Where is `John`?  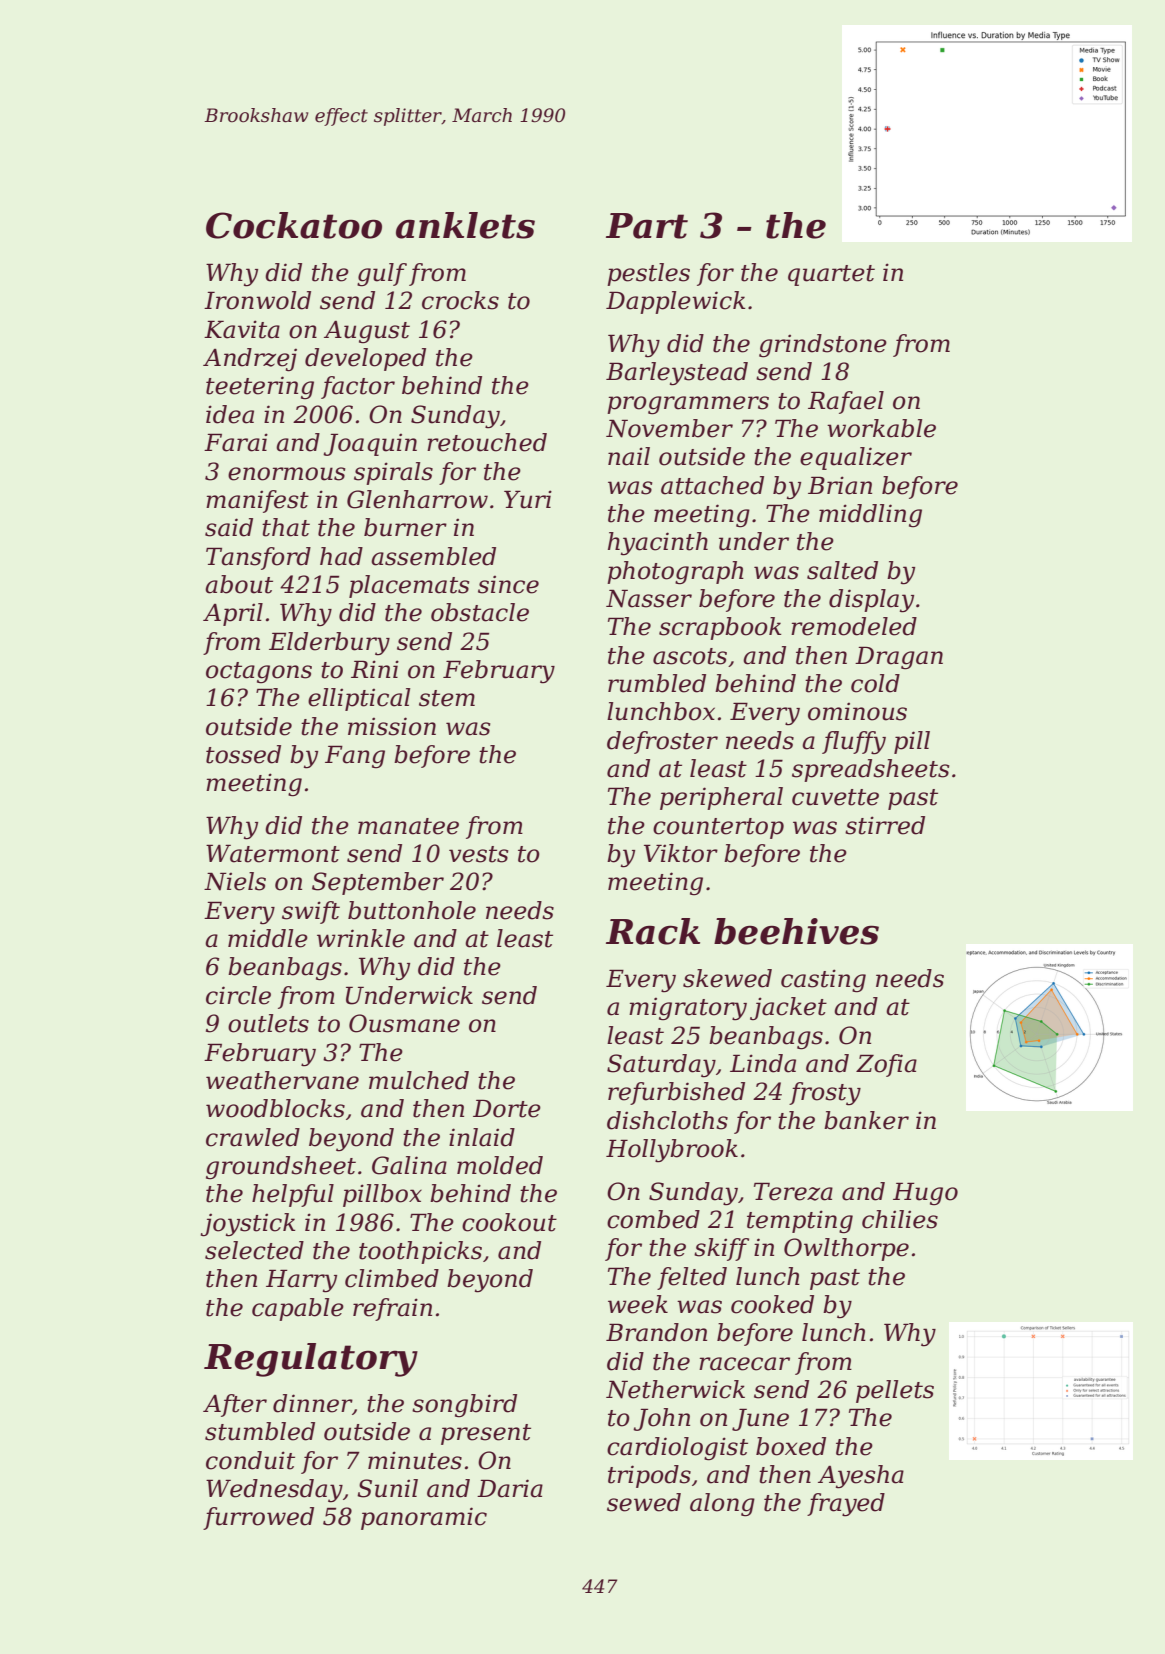 John is located at coordinates (661, 1419).
